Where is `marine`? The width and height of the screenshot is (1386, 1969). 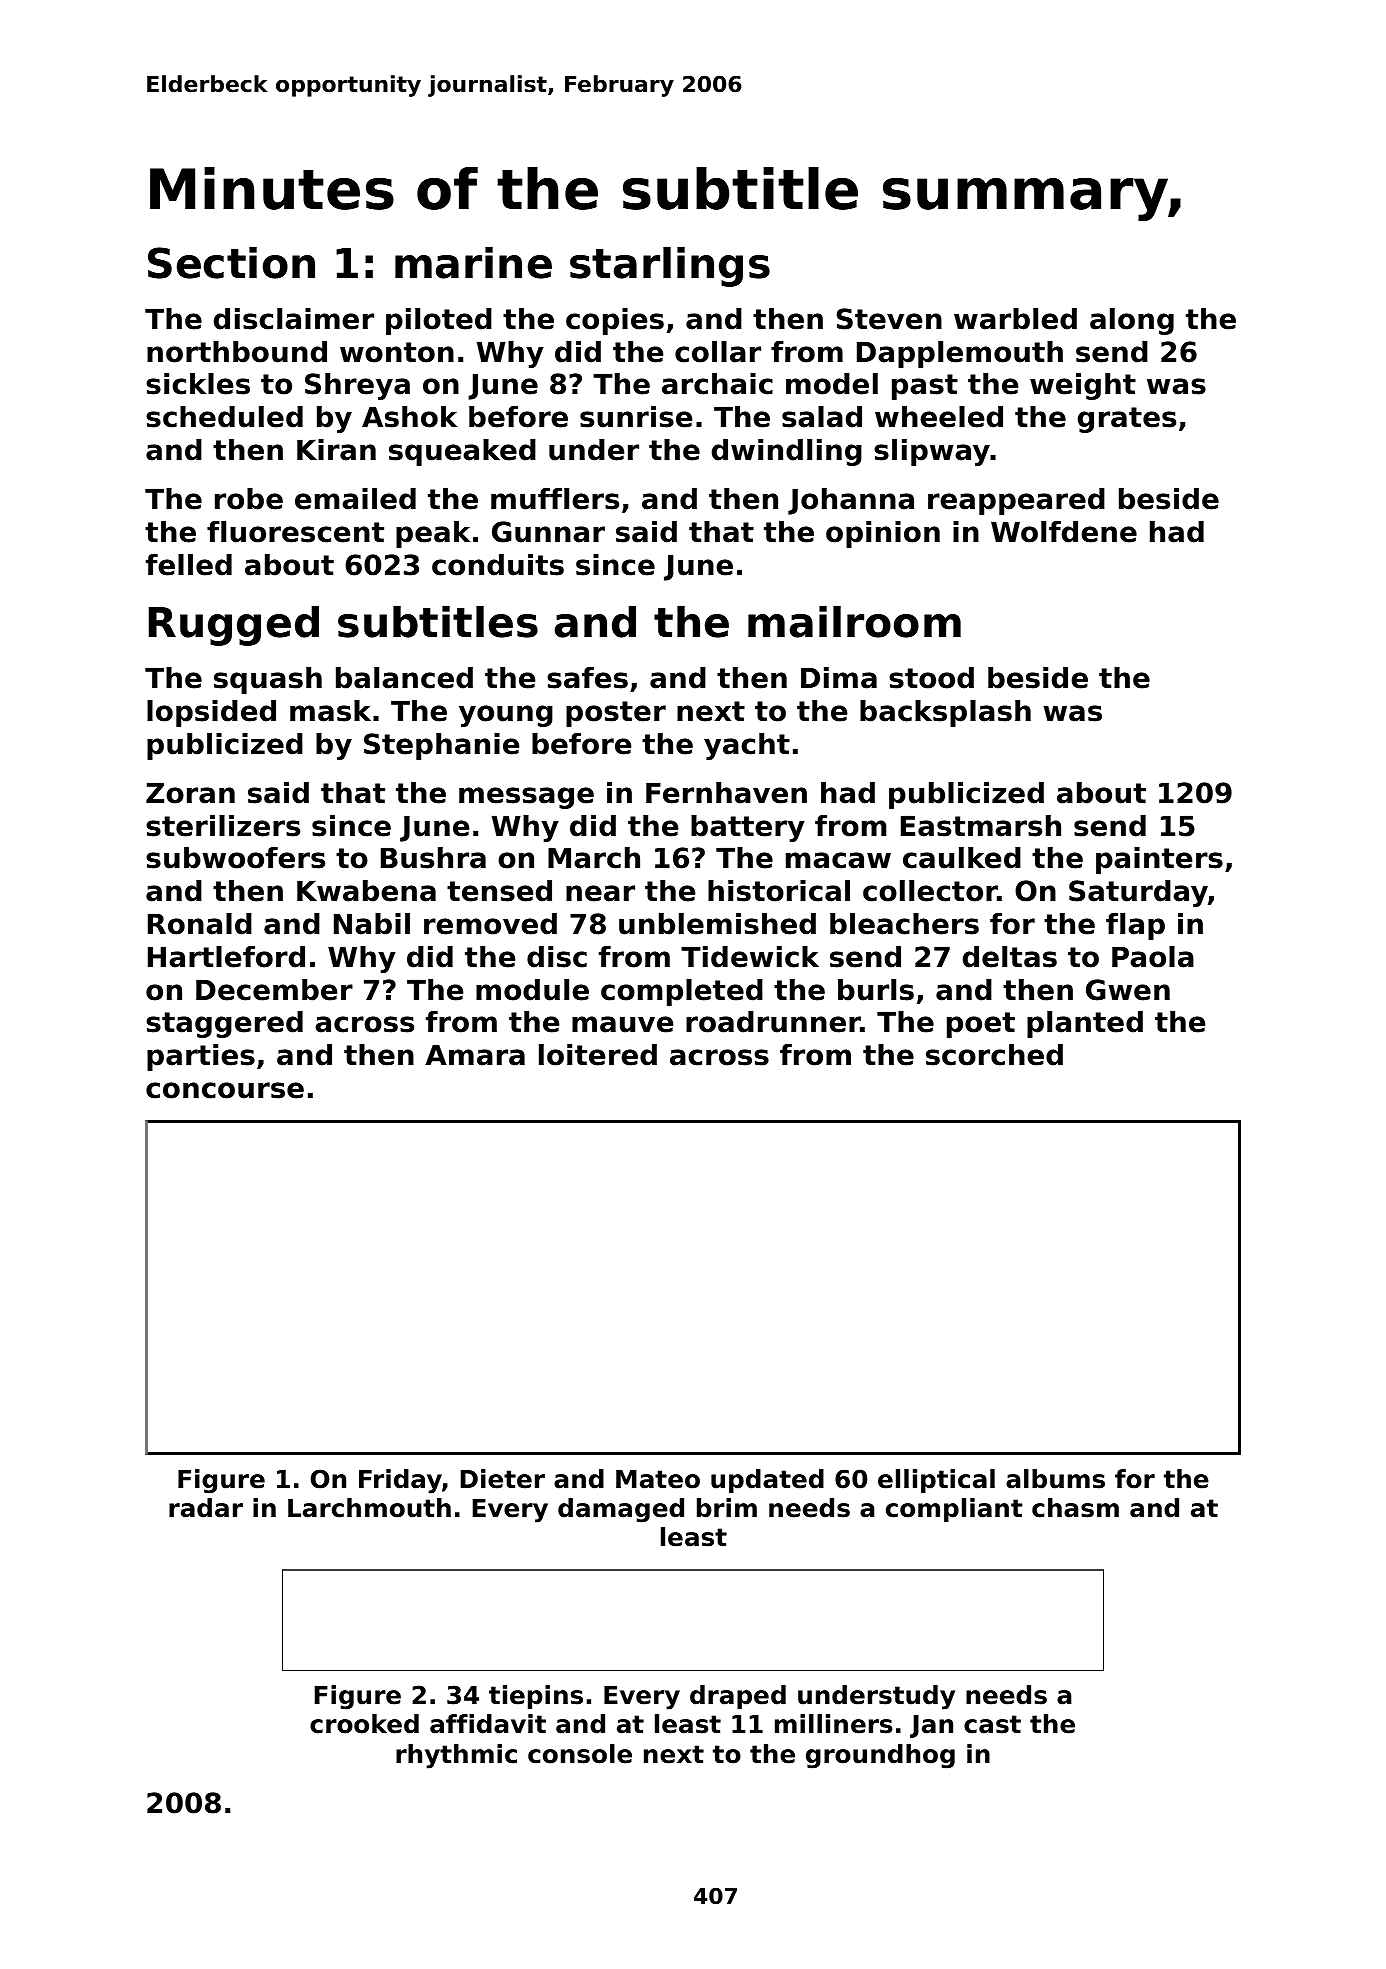
marine is located at coordinates (473, 262).
